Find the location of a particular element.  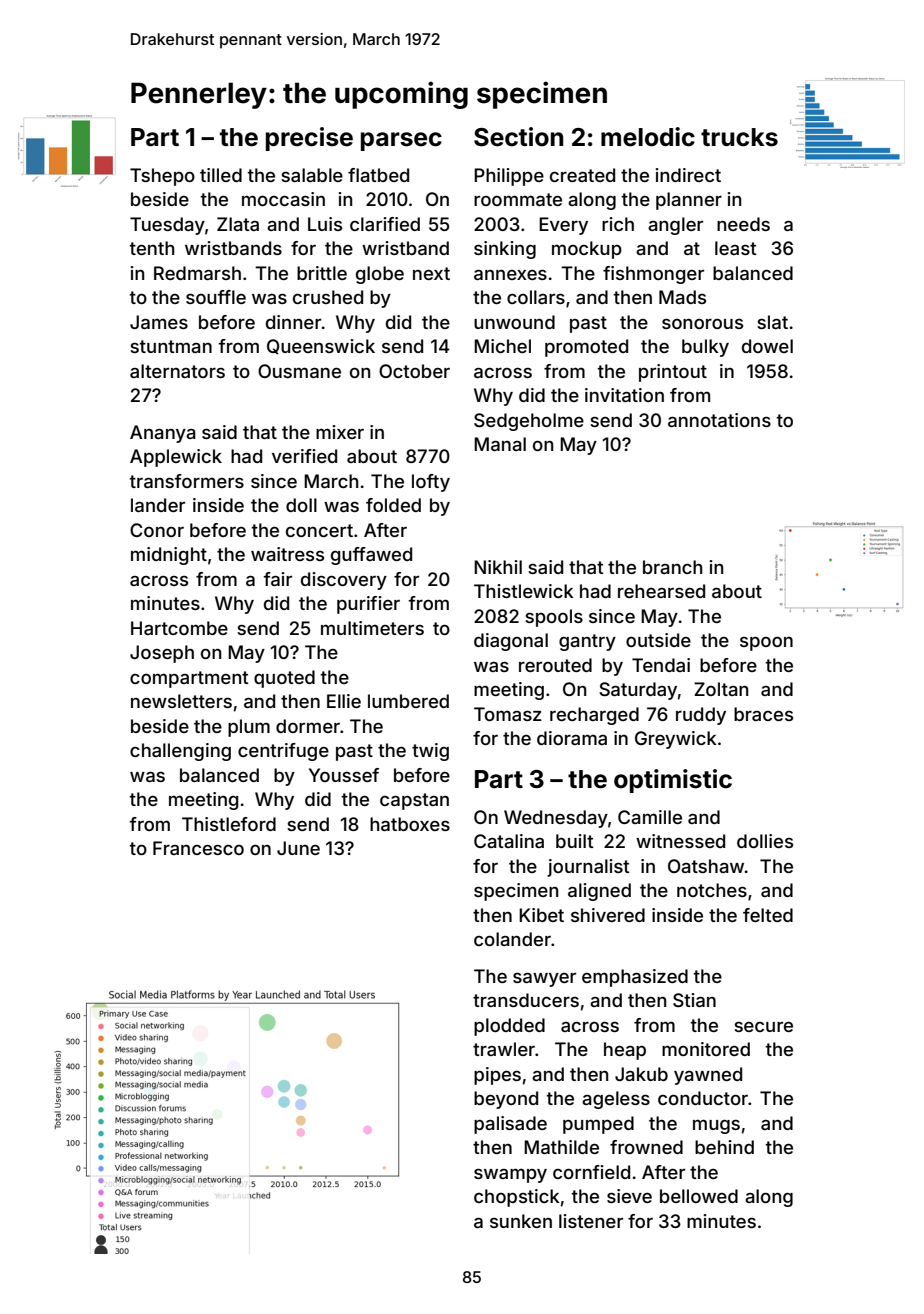

transformers is located at coordinates (187, 481).
